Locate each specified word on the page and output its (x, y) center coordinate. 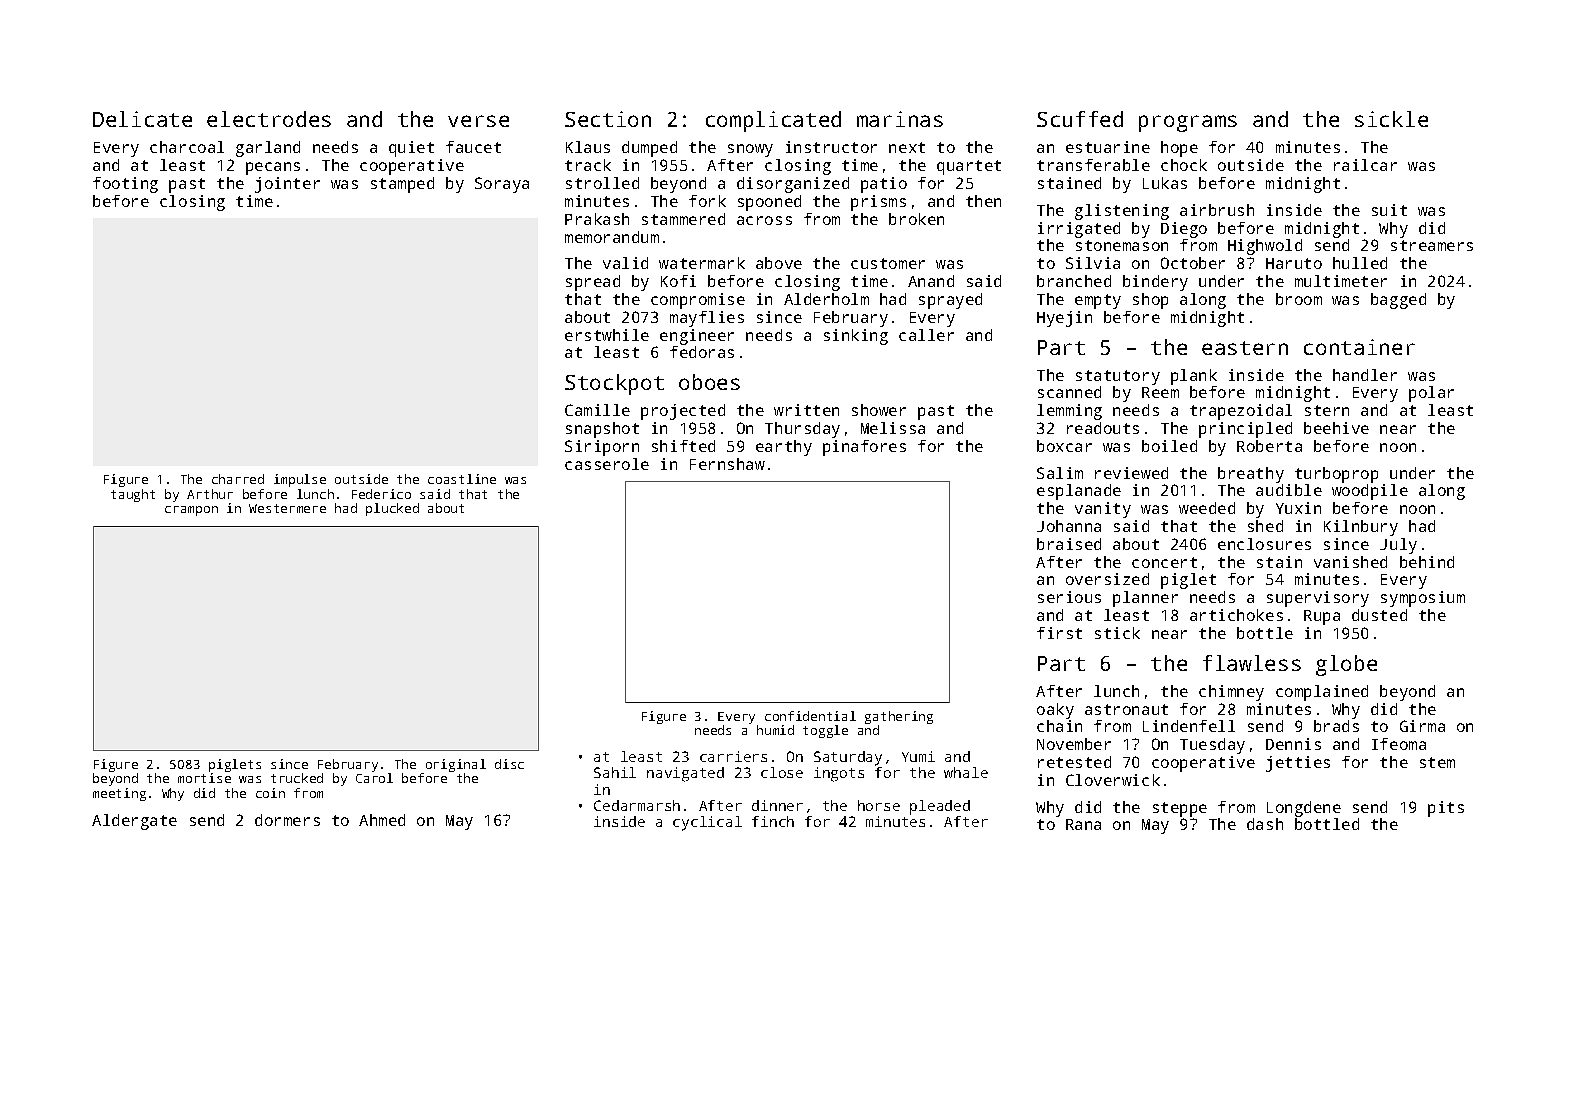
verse (478, 121)
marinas (900, 119)
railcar (1365, 165)
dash (1265, 824)
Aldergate (134, 822)
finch (773, 821)
